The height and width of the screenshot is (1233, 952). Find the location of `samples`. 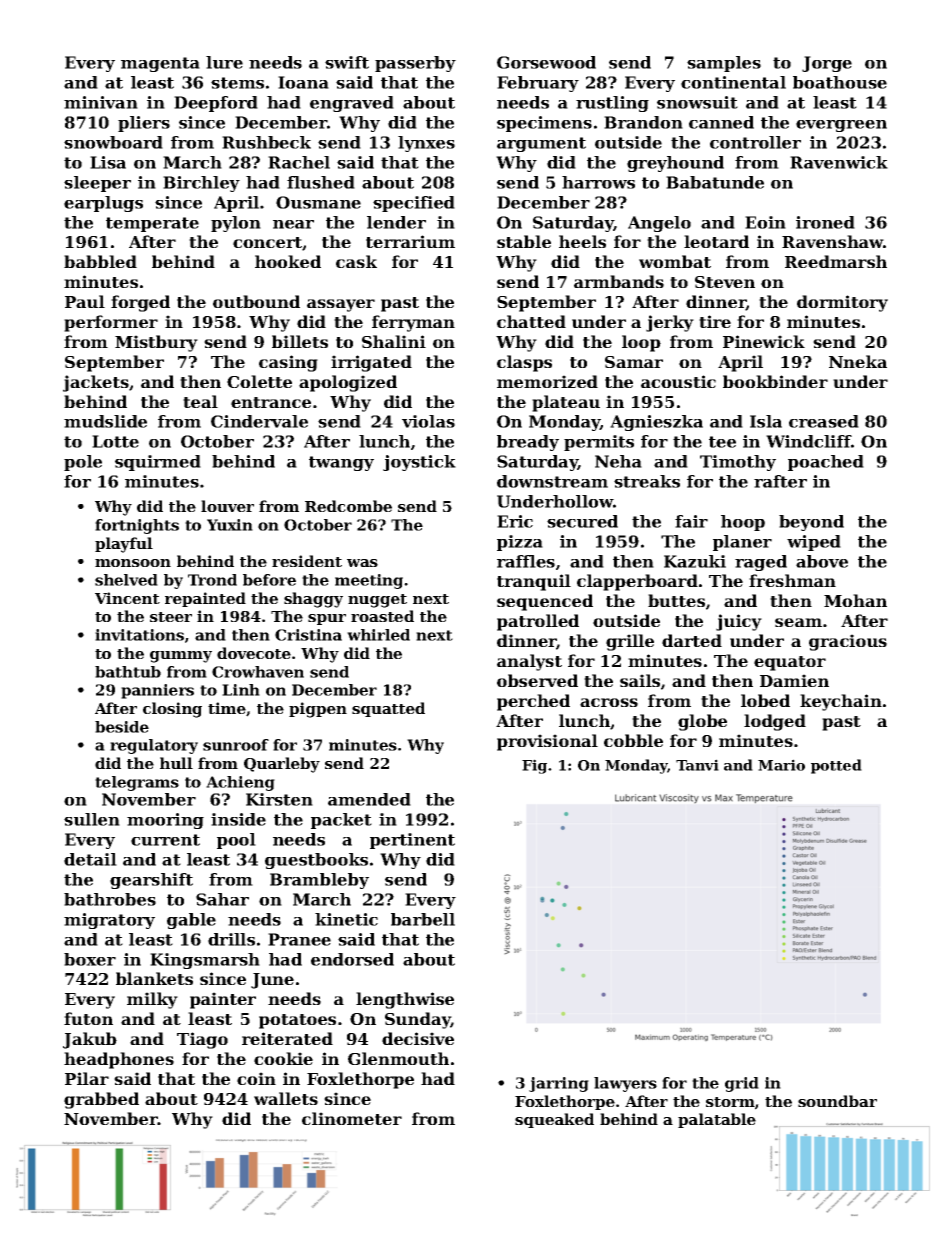

samples is located at coordinates (724, 64).
